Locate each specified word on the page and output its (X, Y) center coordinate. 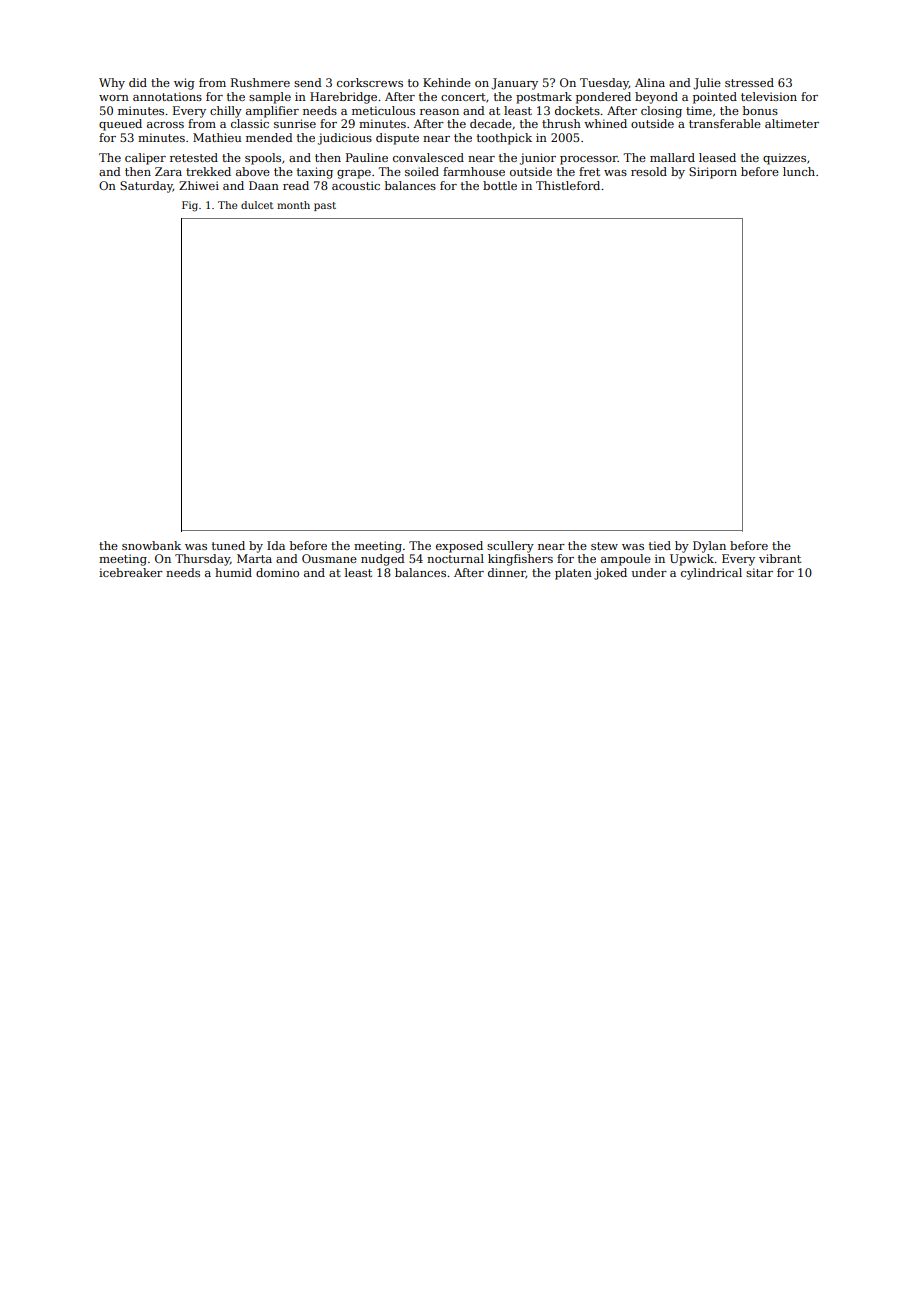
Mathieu (217, 137)
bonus (760, 110)
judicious (345, 139)
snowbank (151, 545)
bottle (500, 185)
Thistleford (568, 185)
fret (589, 171)
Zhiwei (199, 185)
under (649, 572)
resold (649, 171)
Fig (190, 206)
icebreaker (131, 572)
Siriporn (713, 173)
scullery (510, 547)
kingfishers (520, 560)
